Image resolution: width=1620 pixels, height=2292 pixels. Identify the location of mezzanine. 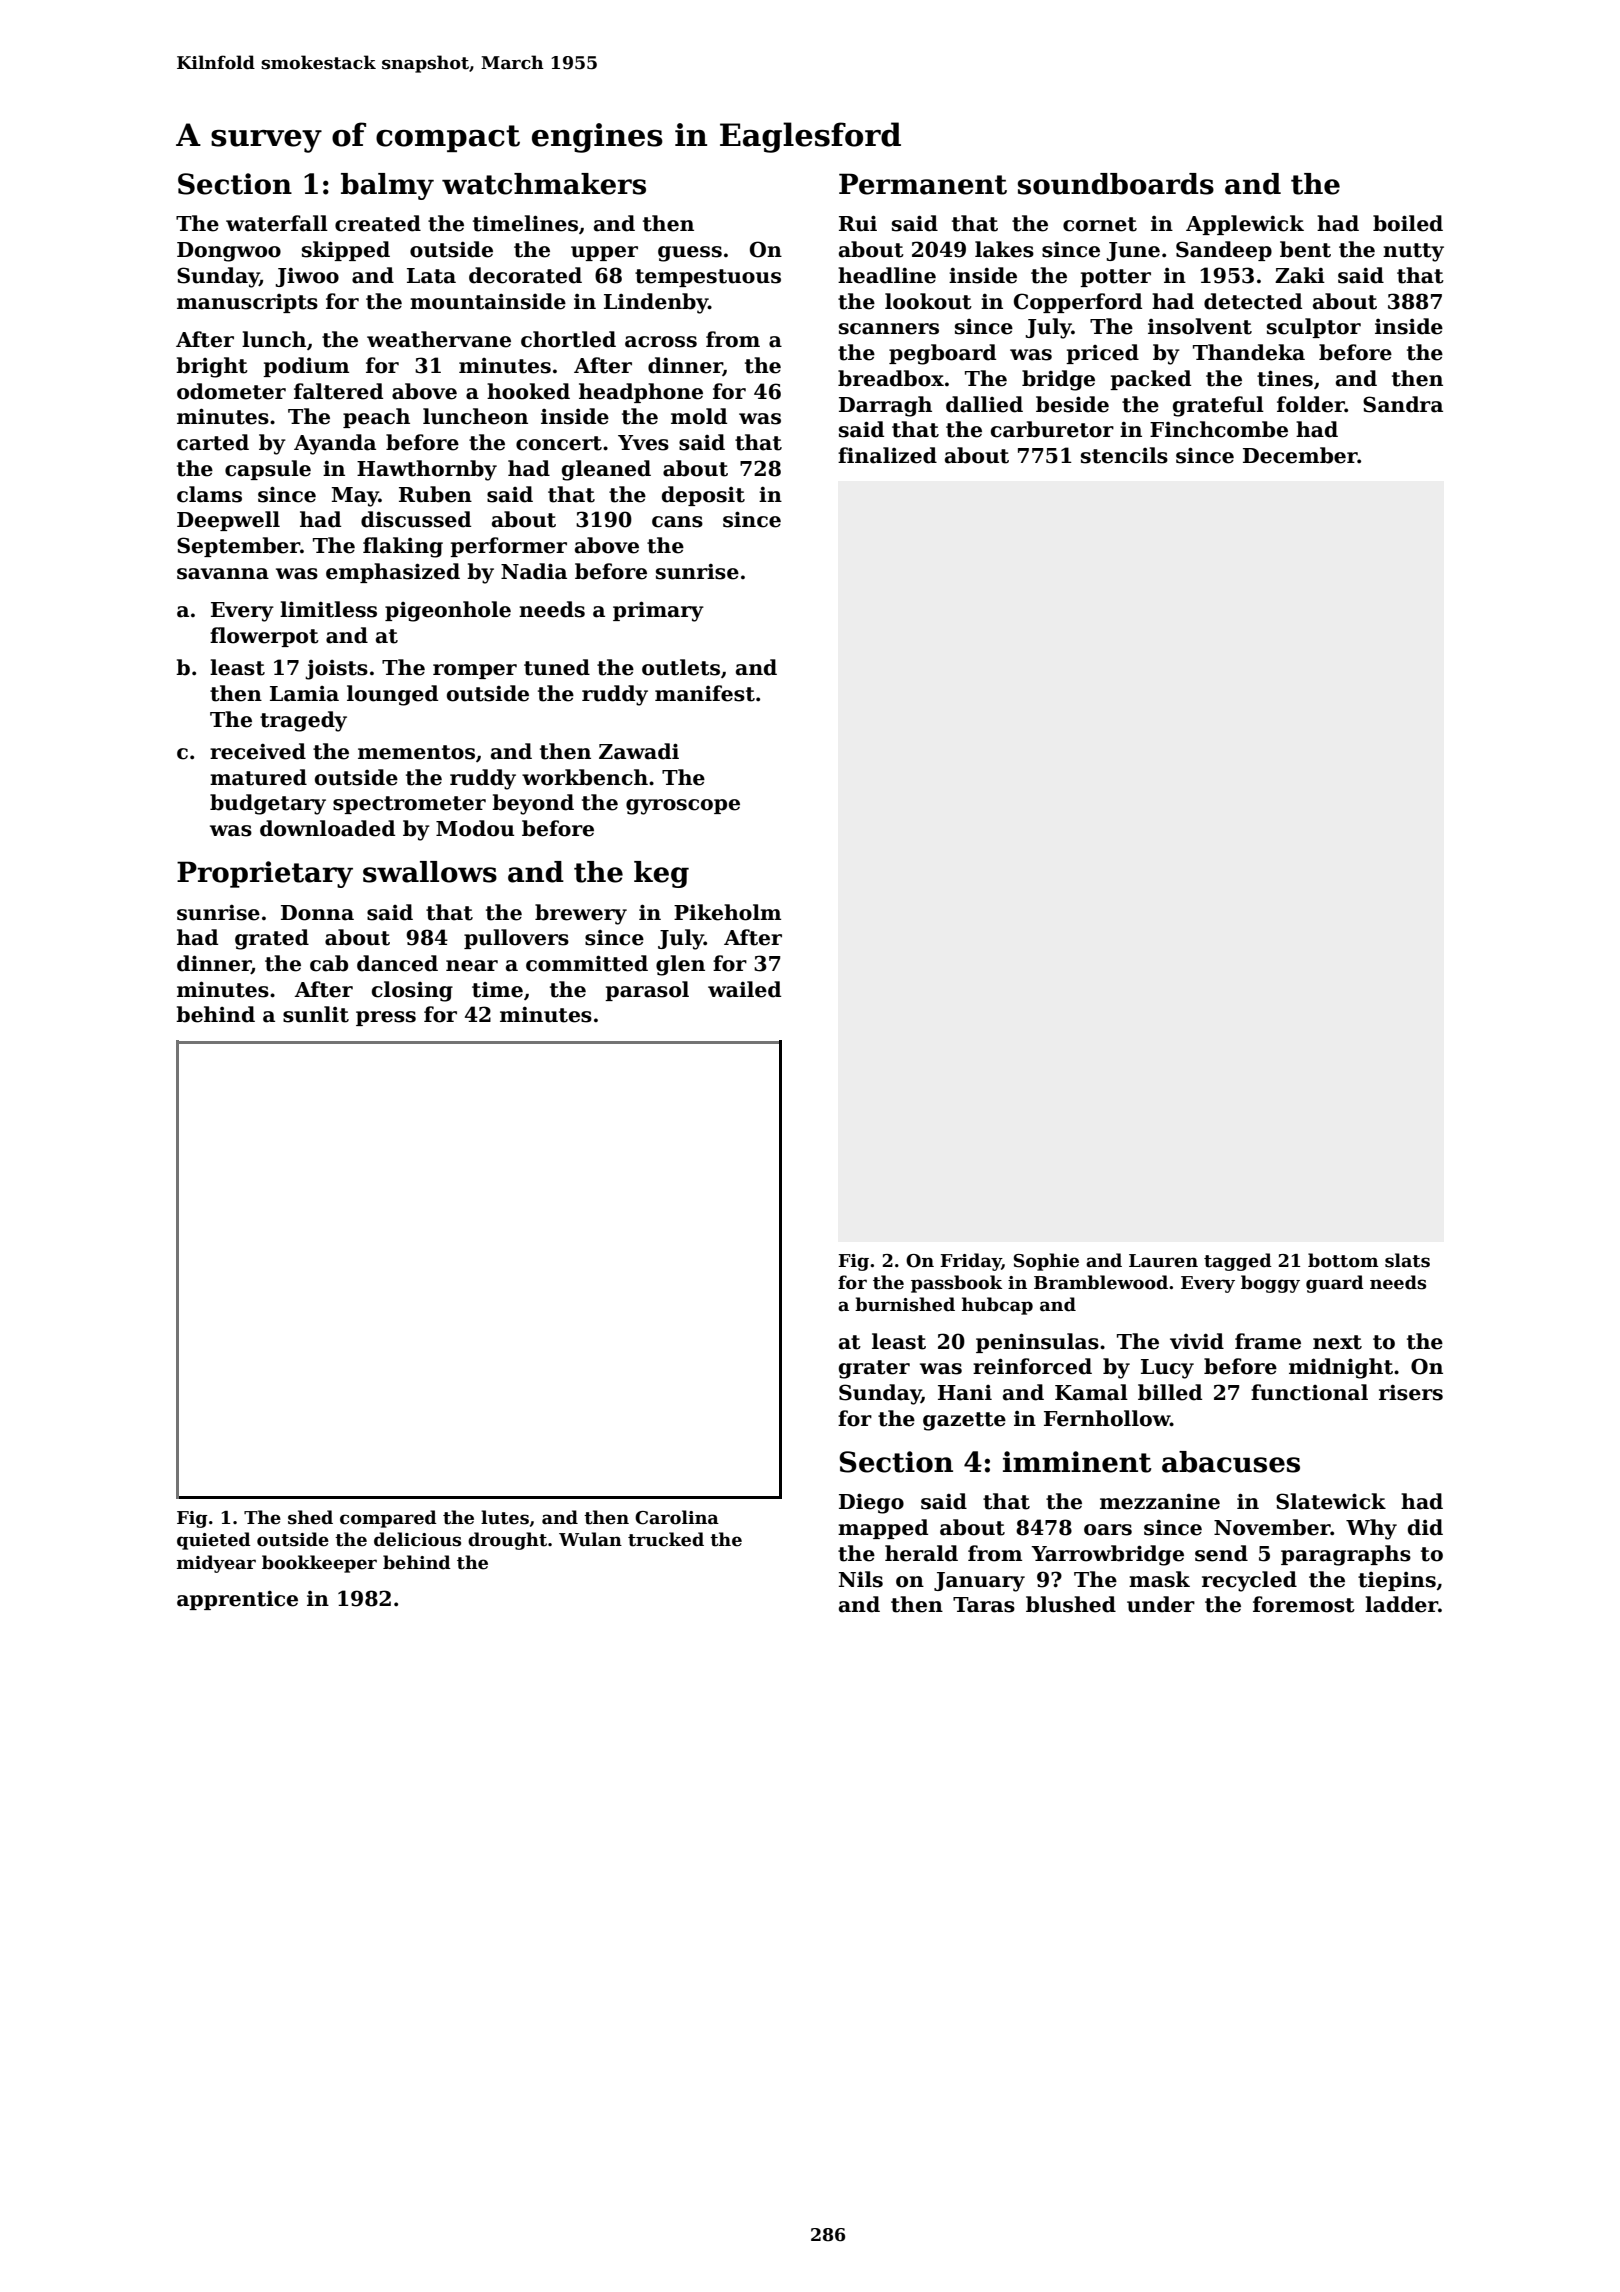
(1160, 1501).
